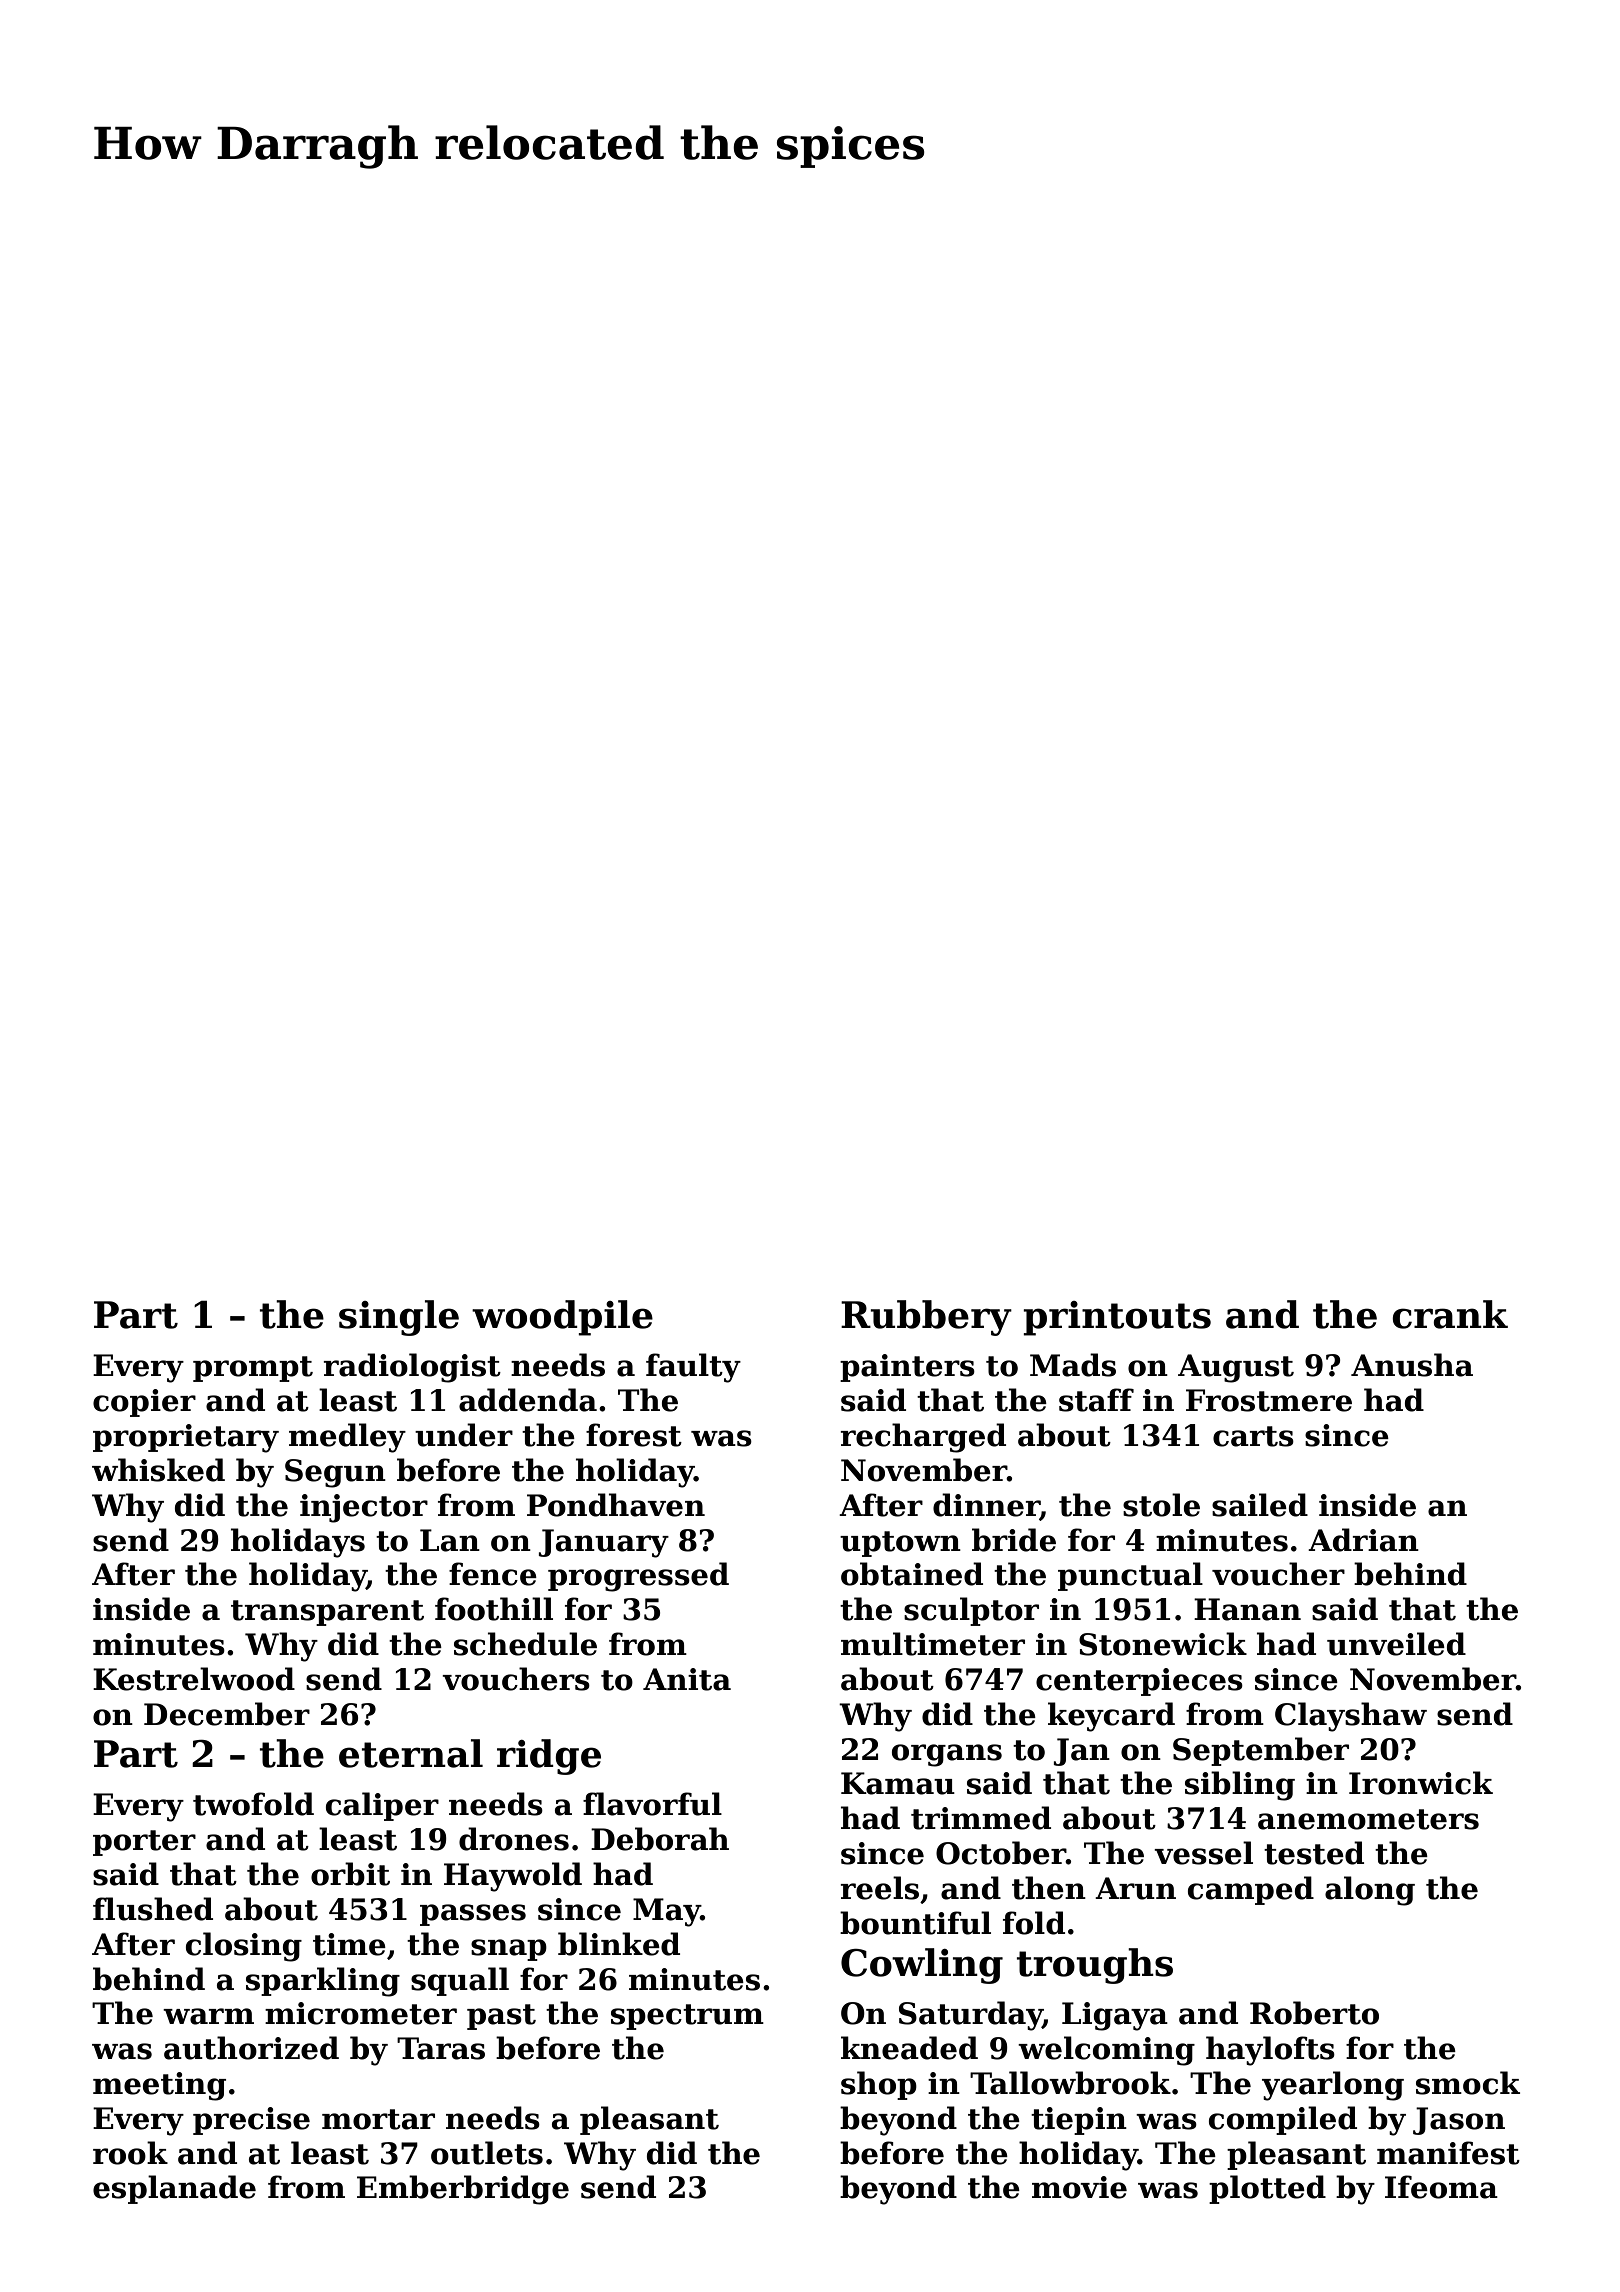 The height and width of the screenshot is (2292, 1620). I want to click on Anita, so click(687, 1679).
